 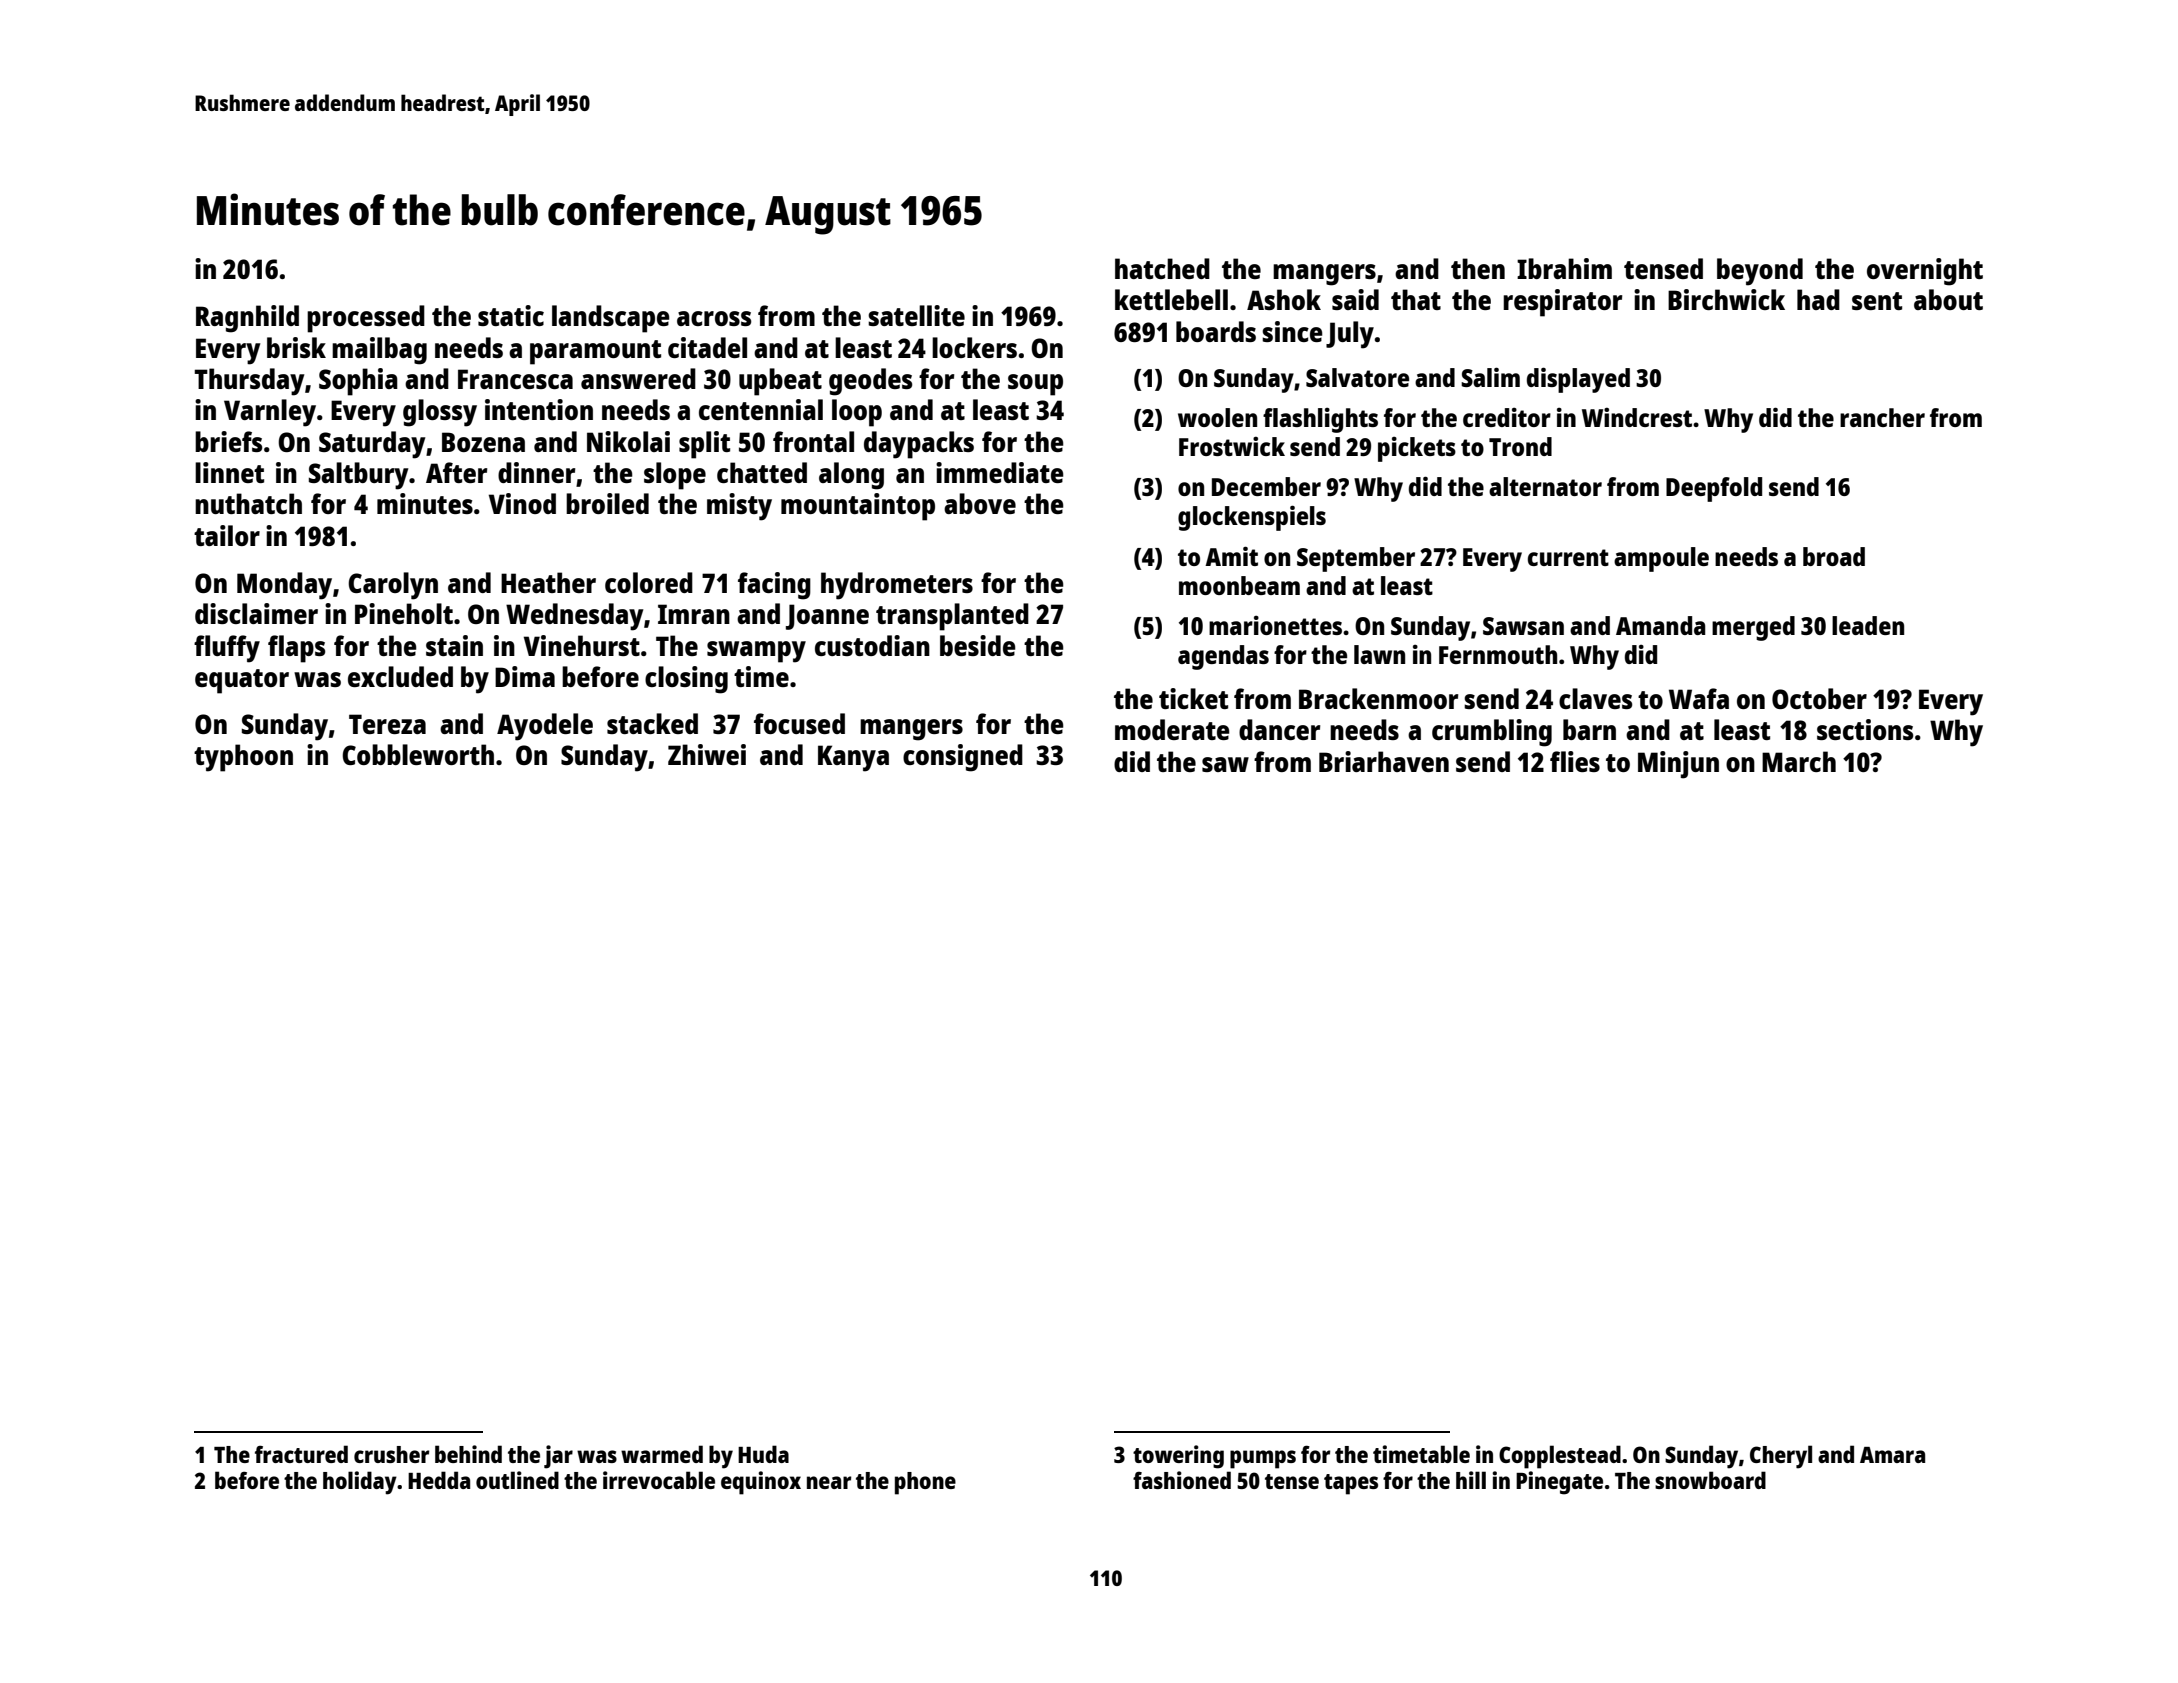 I want to click on beyond, so click(x=1760, y=272).
